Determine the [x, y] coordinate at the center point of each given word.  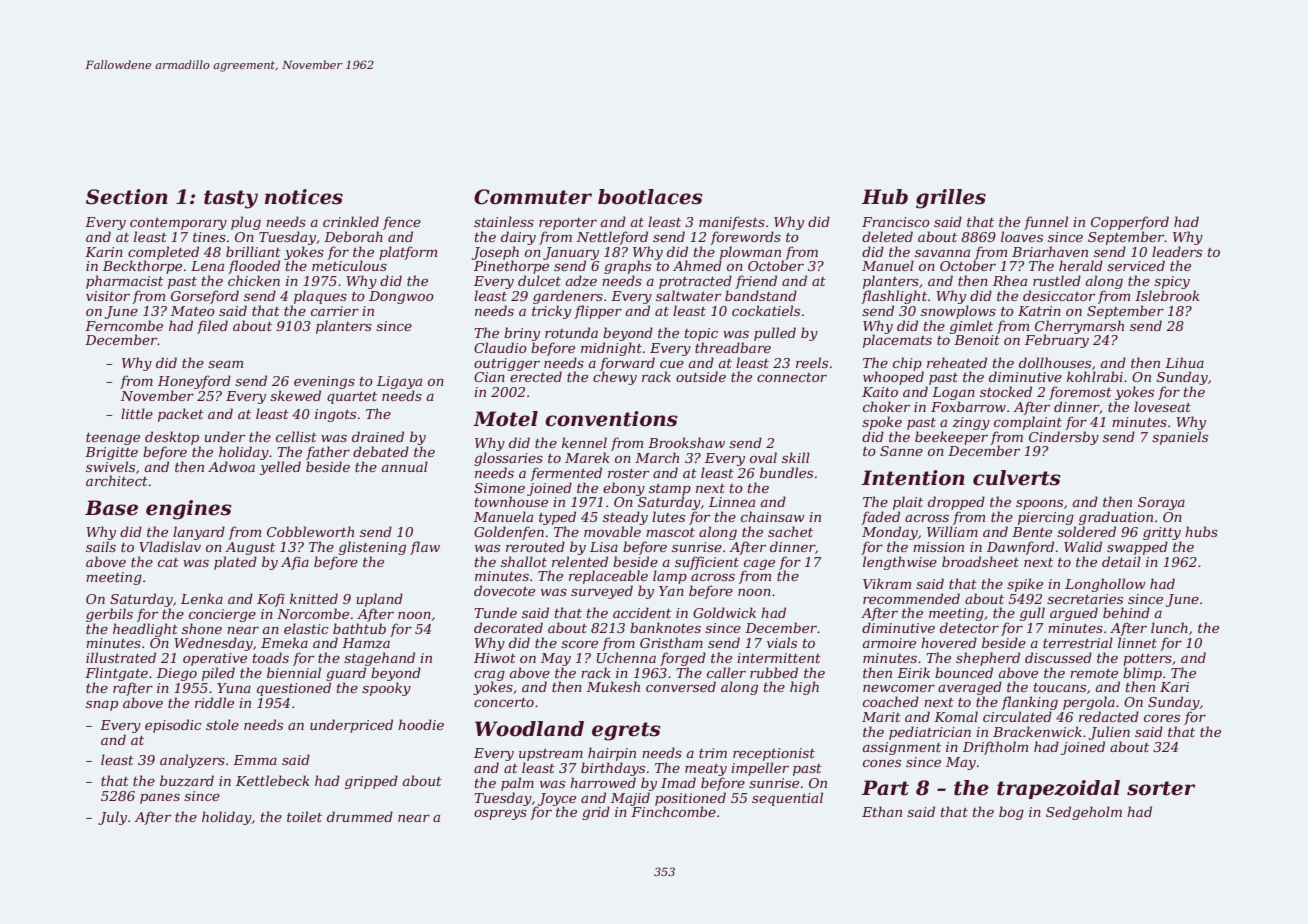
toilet [304, 816]
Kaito [880, 392]
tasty [231, 199]
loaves [1022, 236]
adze [581, 281]
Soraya [1161, 503]
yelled [280, 468]
